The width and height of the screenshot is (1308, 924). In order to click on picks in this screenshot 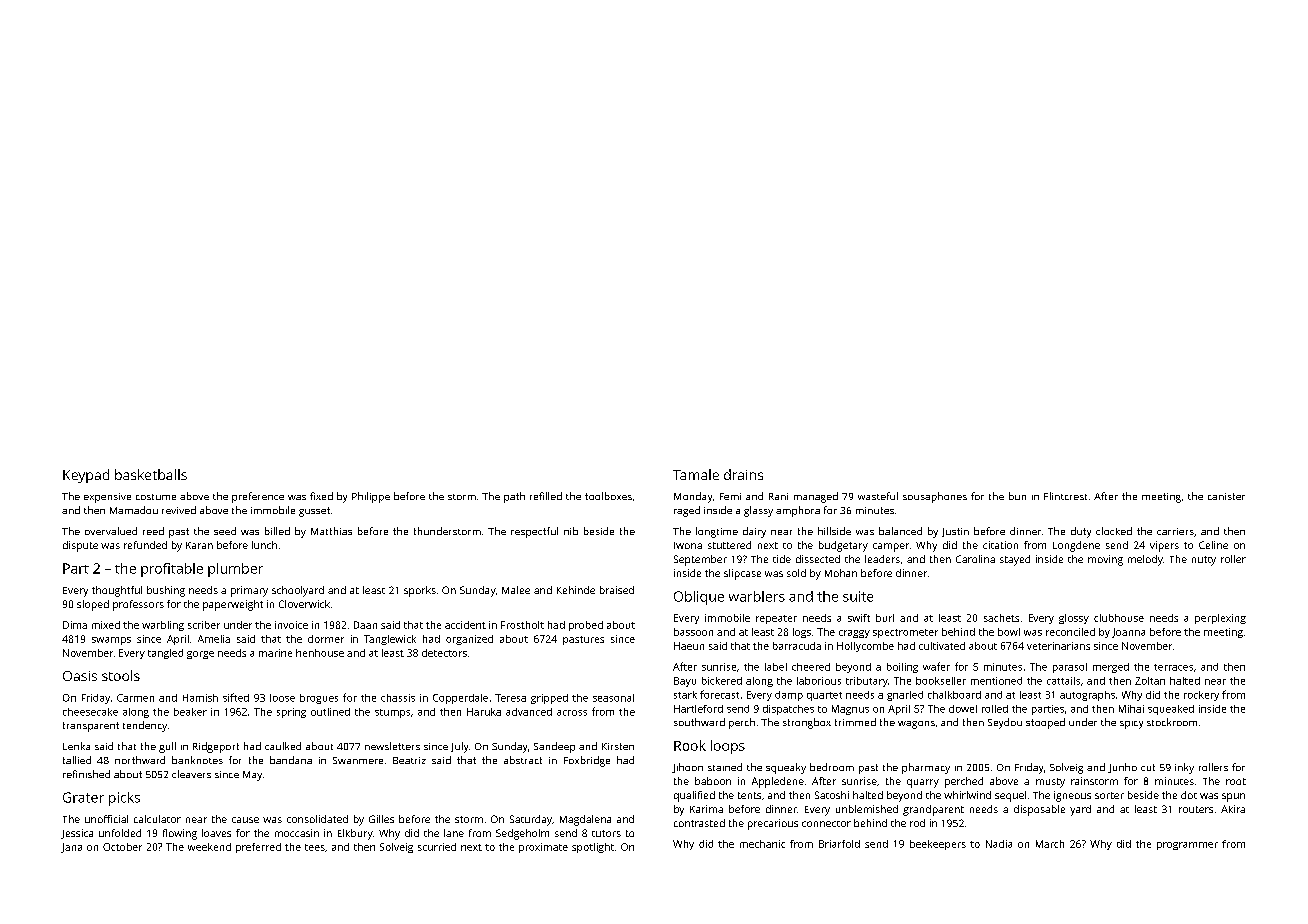, I will do `click(124, 799)`.
